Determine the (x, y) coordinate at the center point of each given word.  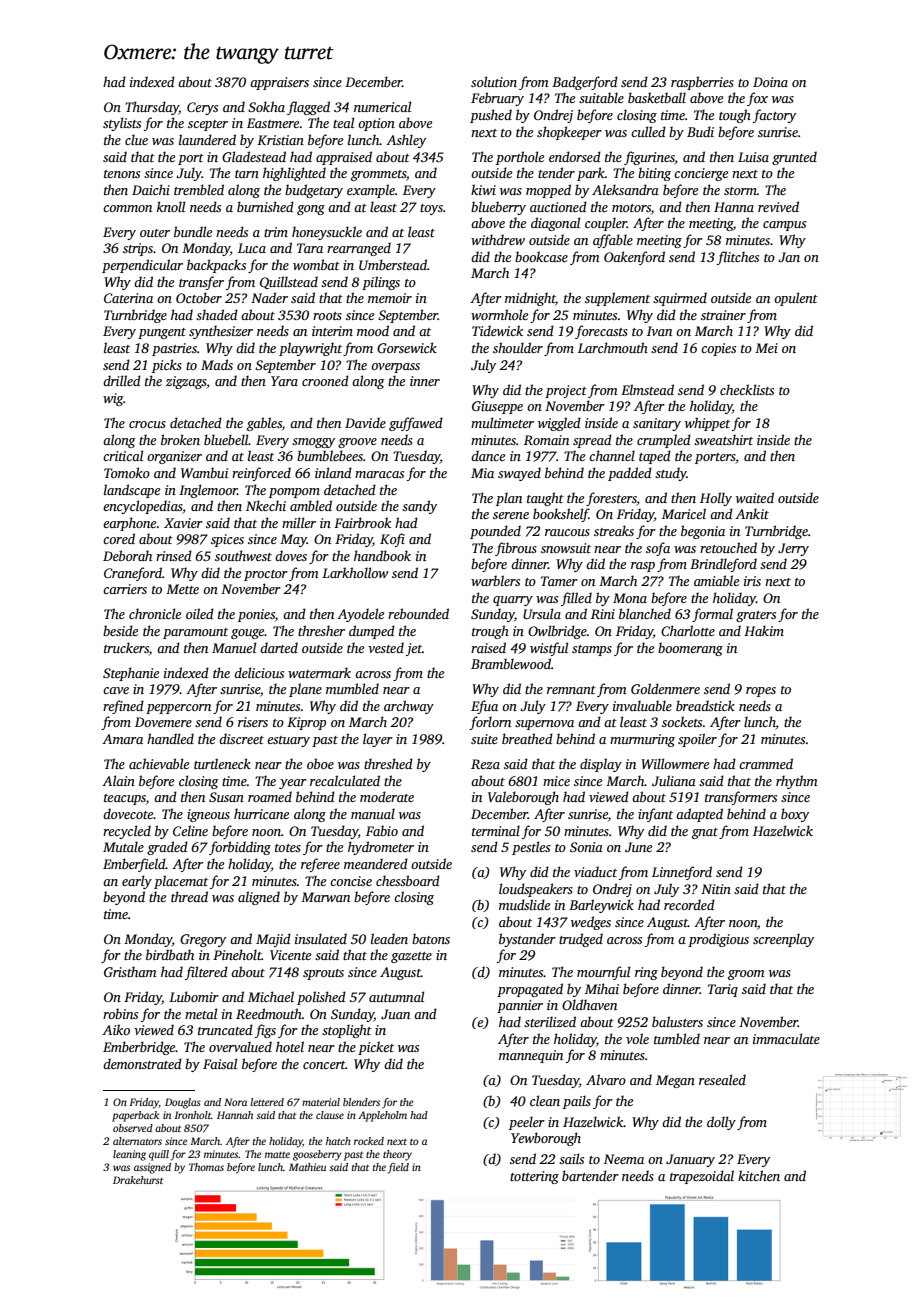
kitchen (759, 1175)
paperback (135, 1116)
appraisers (279, 83)
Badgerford (585, 83)
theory (397, 1155)
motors (631, 208)
